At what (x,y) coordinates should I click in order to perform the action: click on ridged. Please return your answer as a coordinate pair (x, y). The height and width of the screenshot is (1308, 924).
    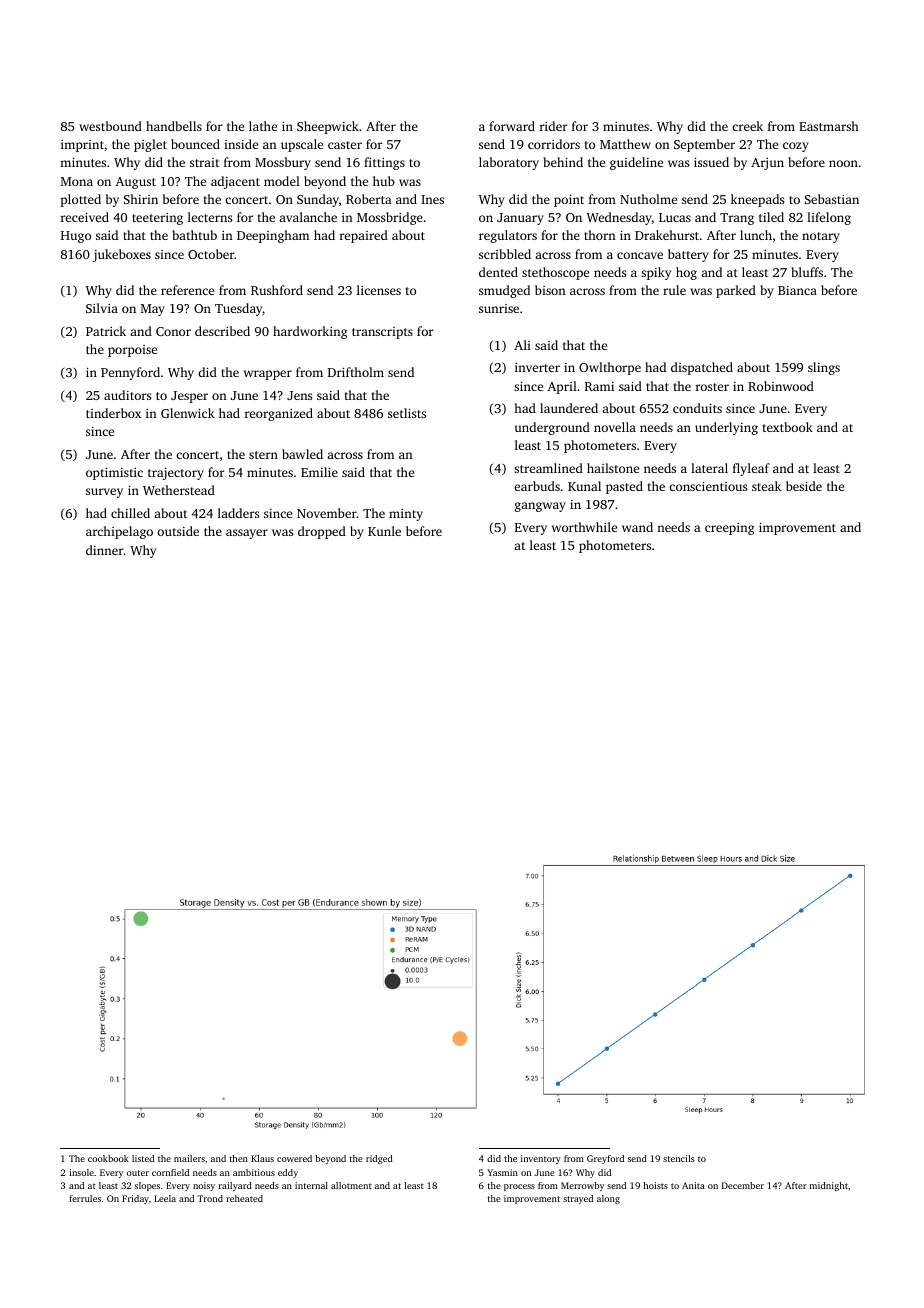
    Looking at the image, I should click on (379, 1159).
